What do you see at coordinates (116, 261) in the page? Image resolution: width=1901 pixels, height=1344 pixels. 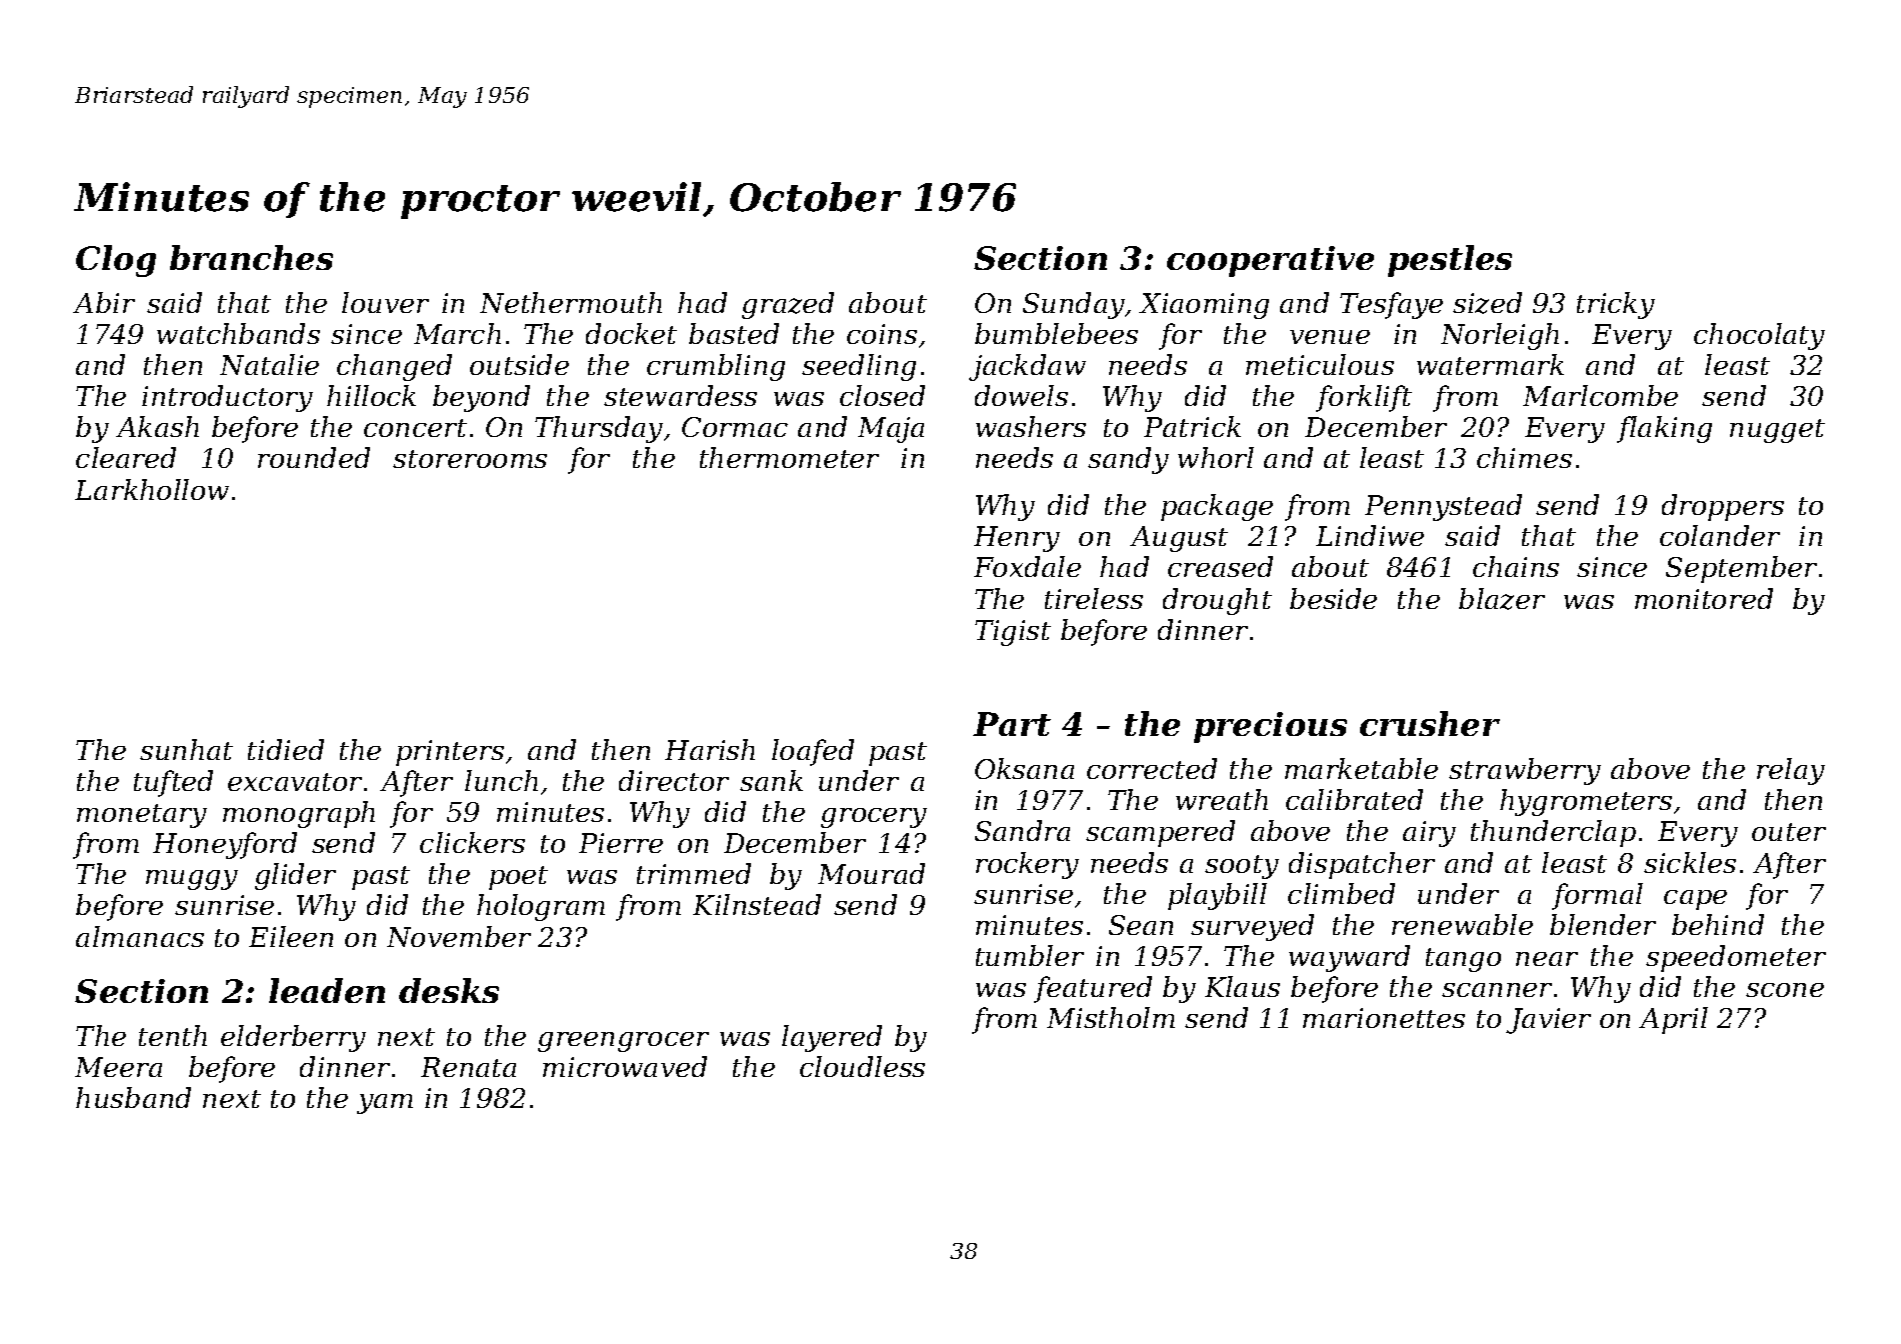 I see `Clog` at bounding box center [116, 261].
